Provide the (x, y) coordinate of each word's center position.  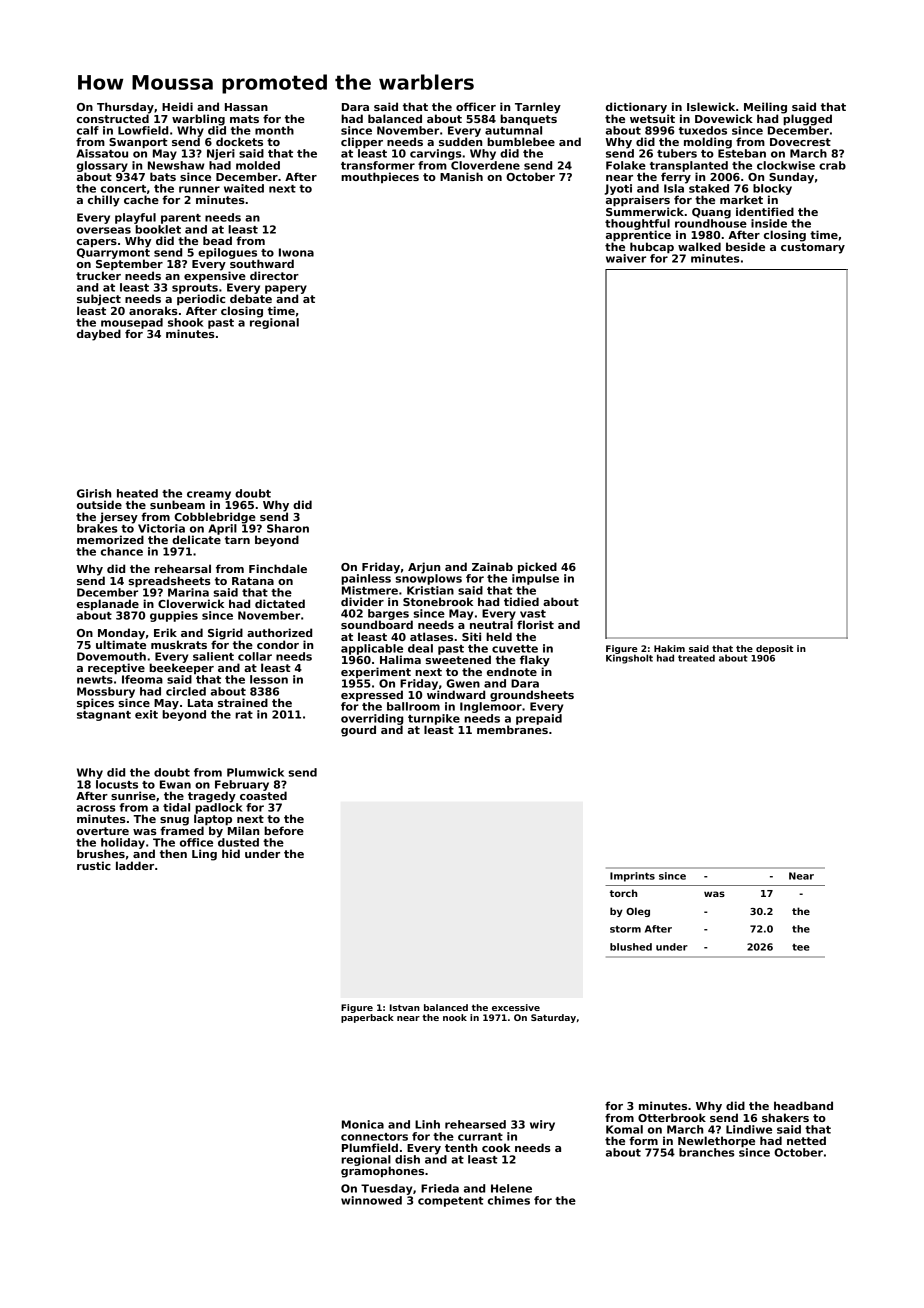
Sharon (288, 528)
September (129, 264)
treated (696, 658)
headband (803, 1105)
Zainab (492, 566)
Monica (363, 1124)
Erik (165, 632)
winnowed (371, 1200)
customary (813, 248)
